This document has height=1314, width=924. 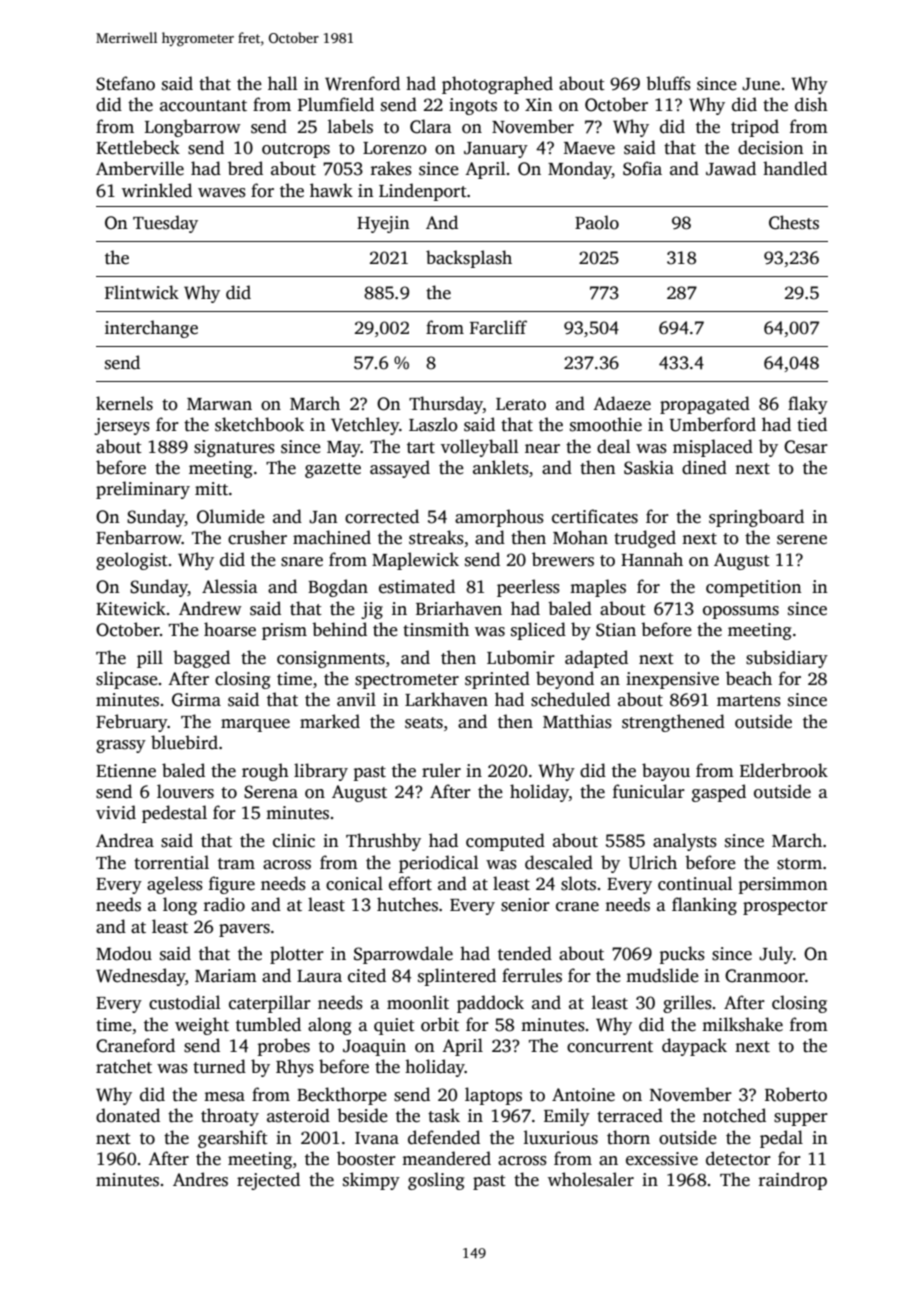 I want to click on martens, so click(x=749, y=701).
